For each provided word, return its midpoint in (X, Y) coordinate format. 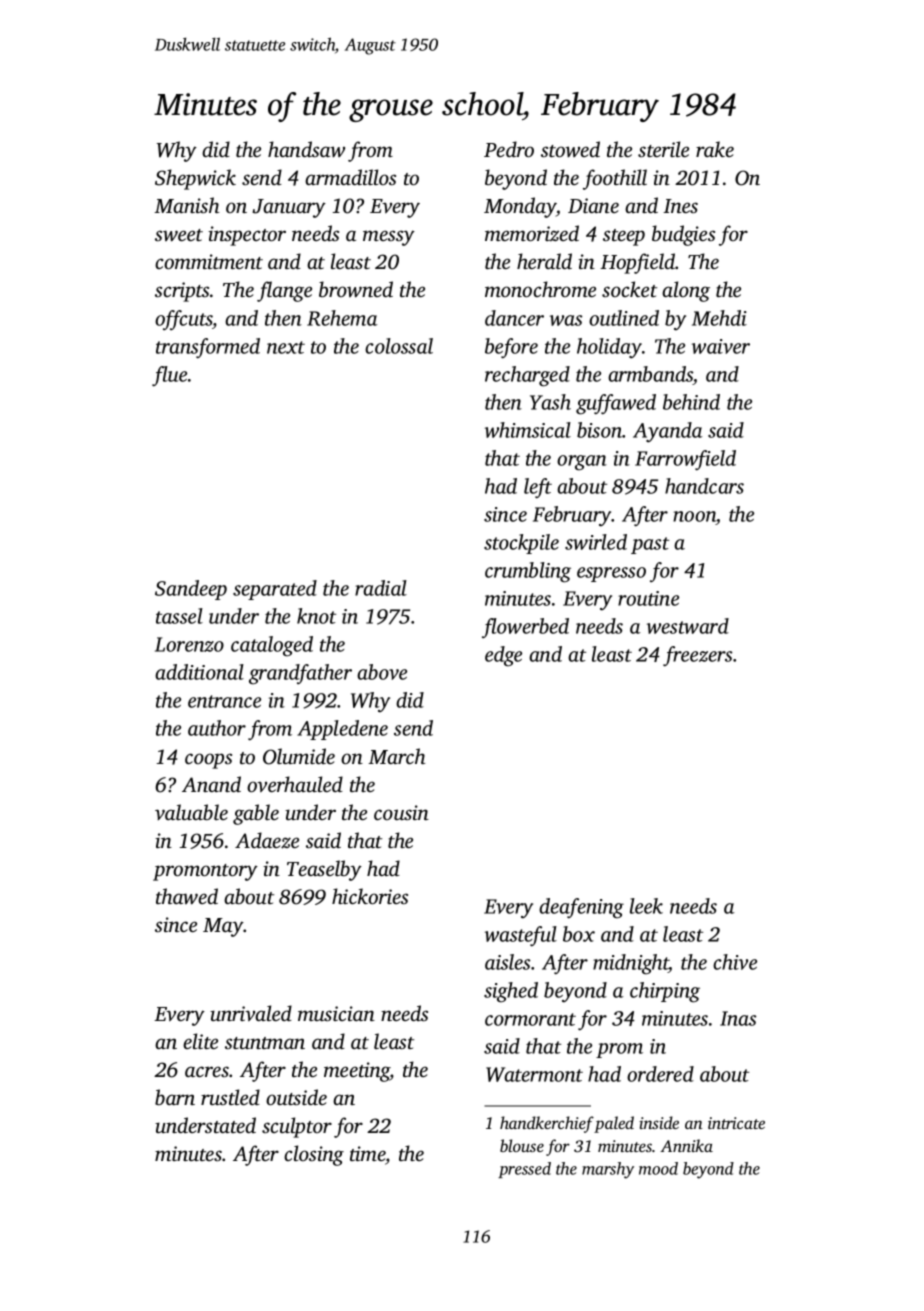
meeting (357, 1072)
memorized (532, 233)
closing (314, 1155)
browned (356, 289)
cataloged (272, 646)
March (396, 756)
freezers (697, 656)
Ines (680, 206)
